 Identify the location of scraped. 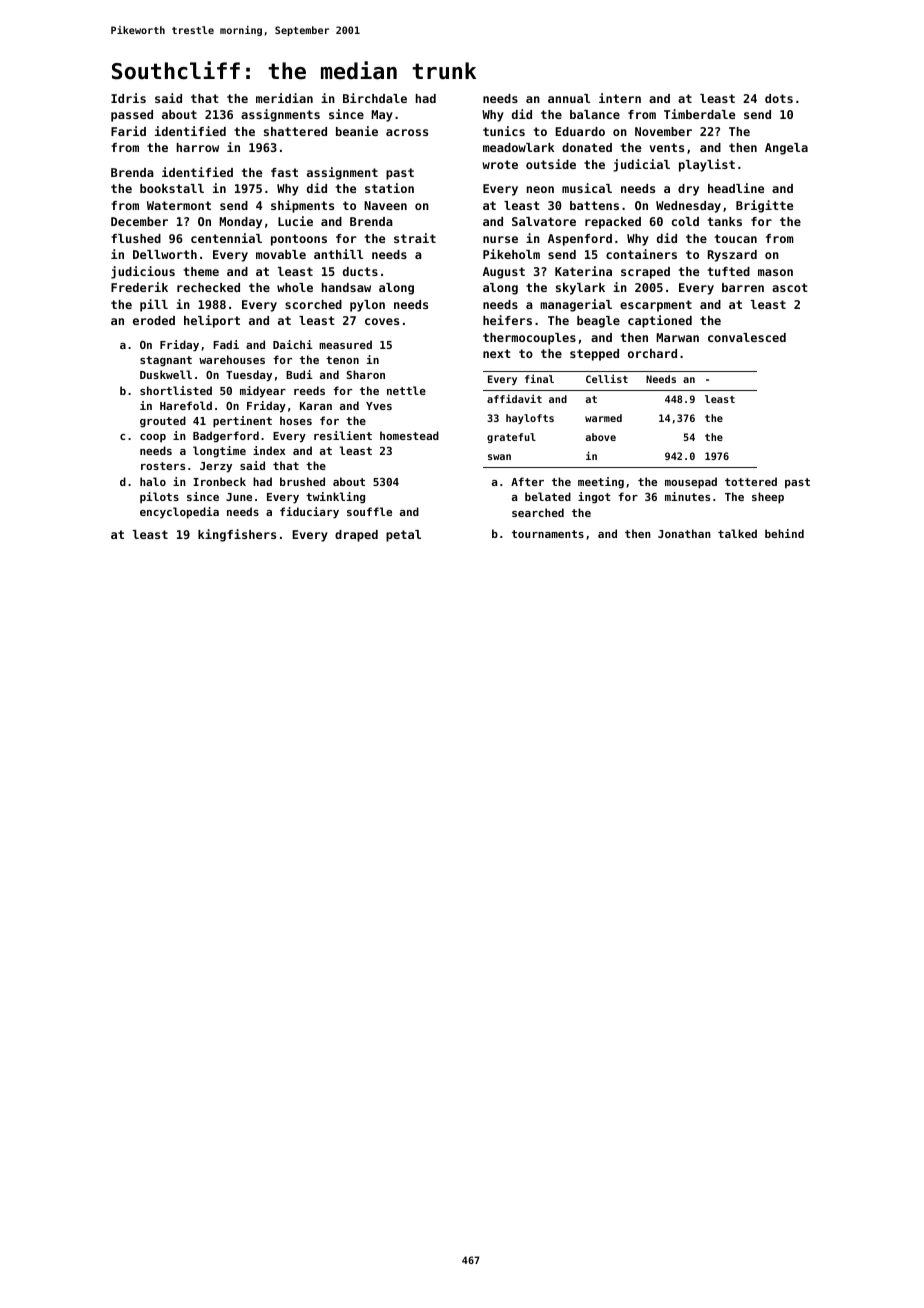
(645, 273).
